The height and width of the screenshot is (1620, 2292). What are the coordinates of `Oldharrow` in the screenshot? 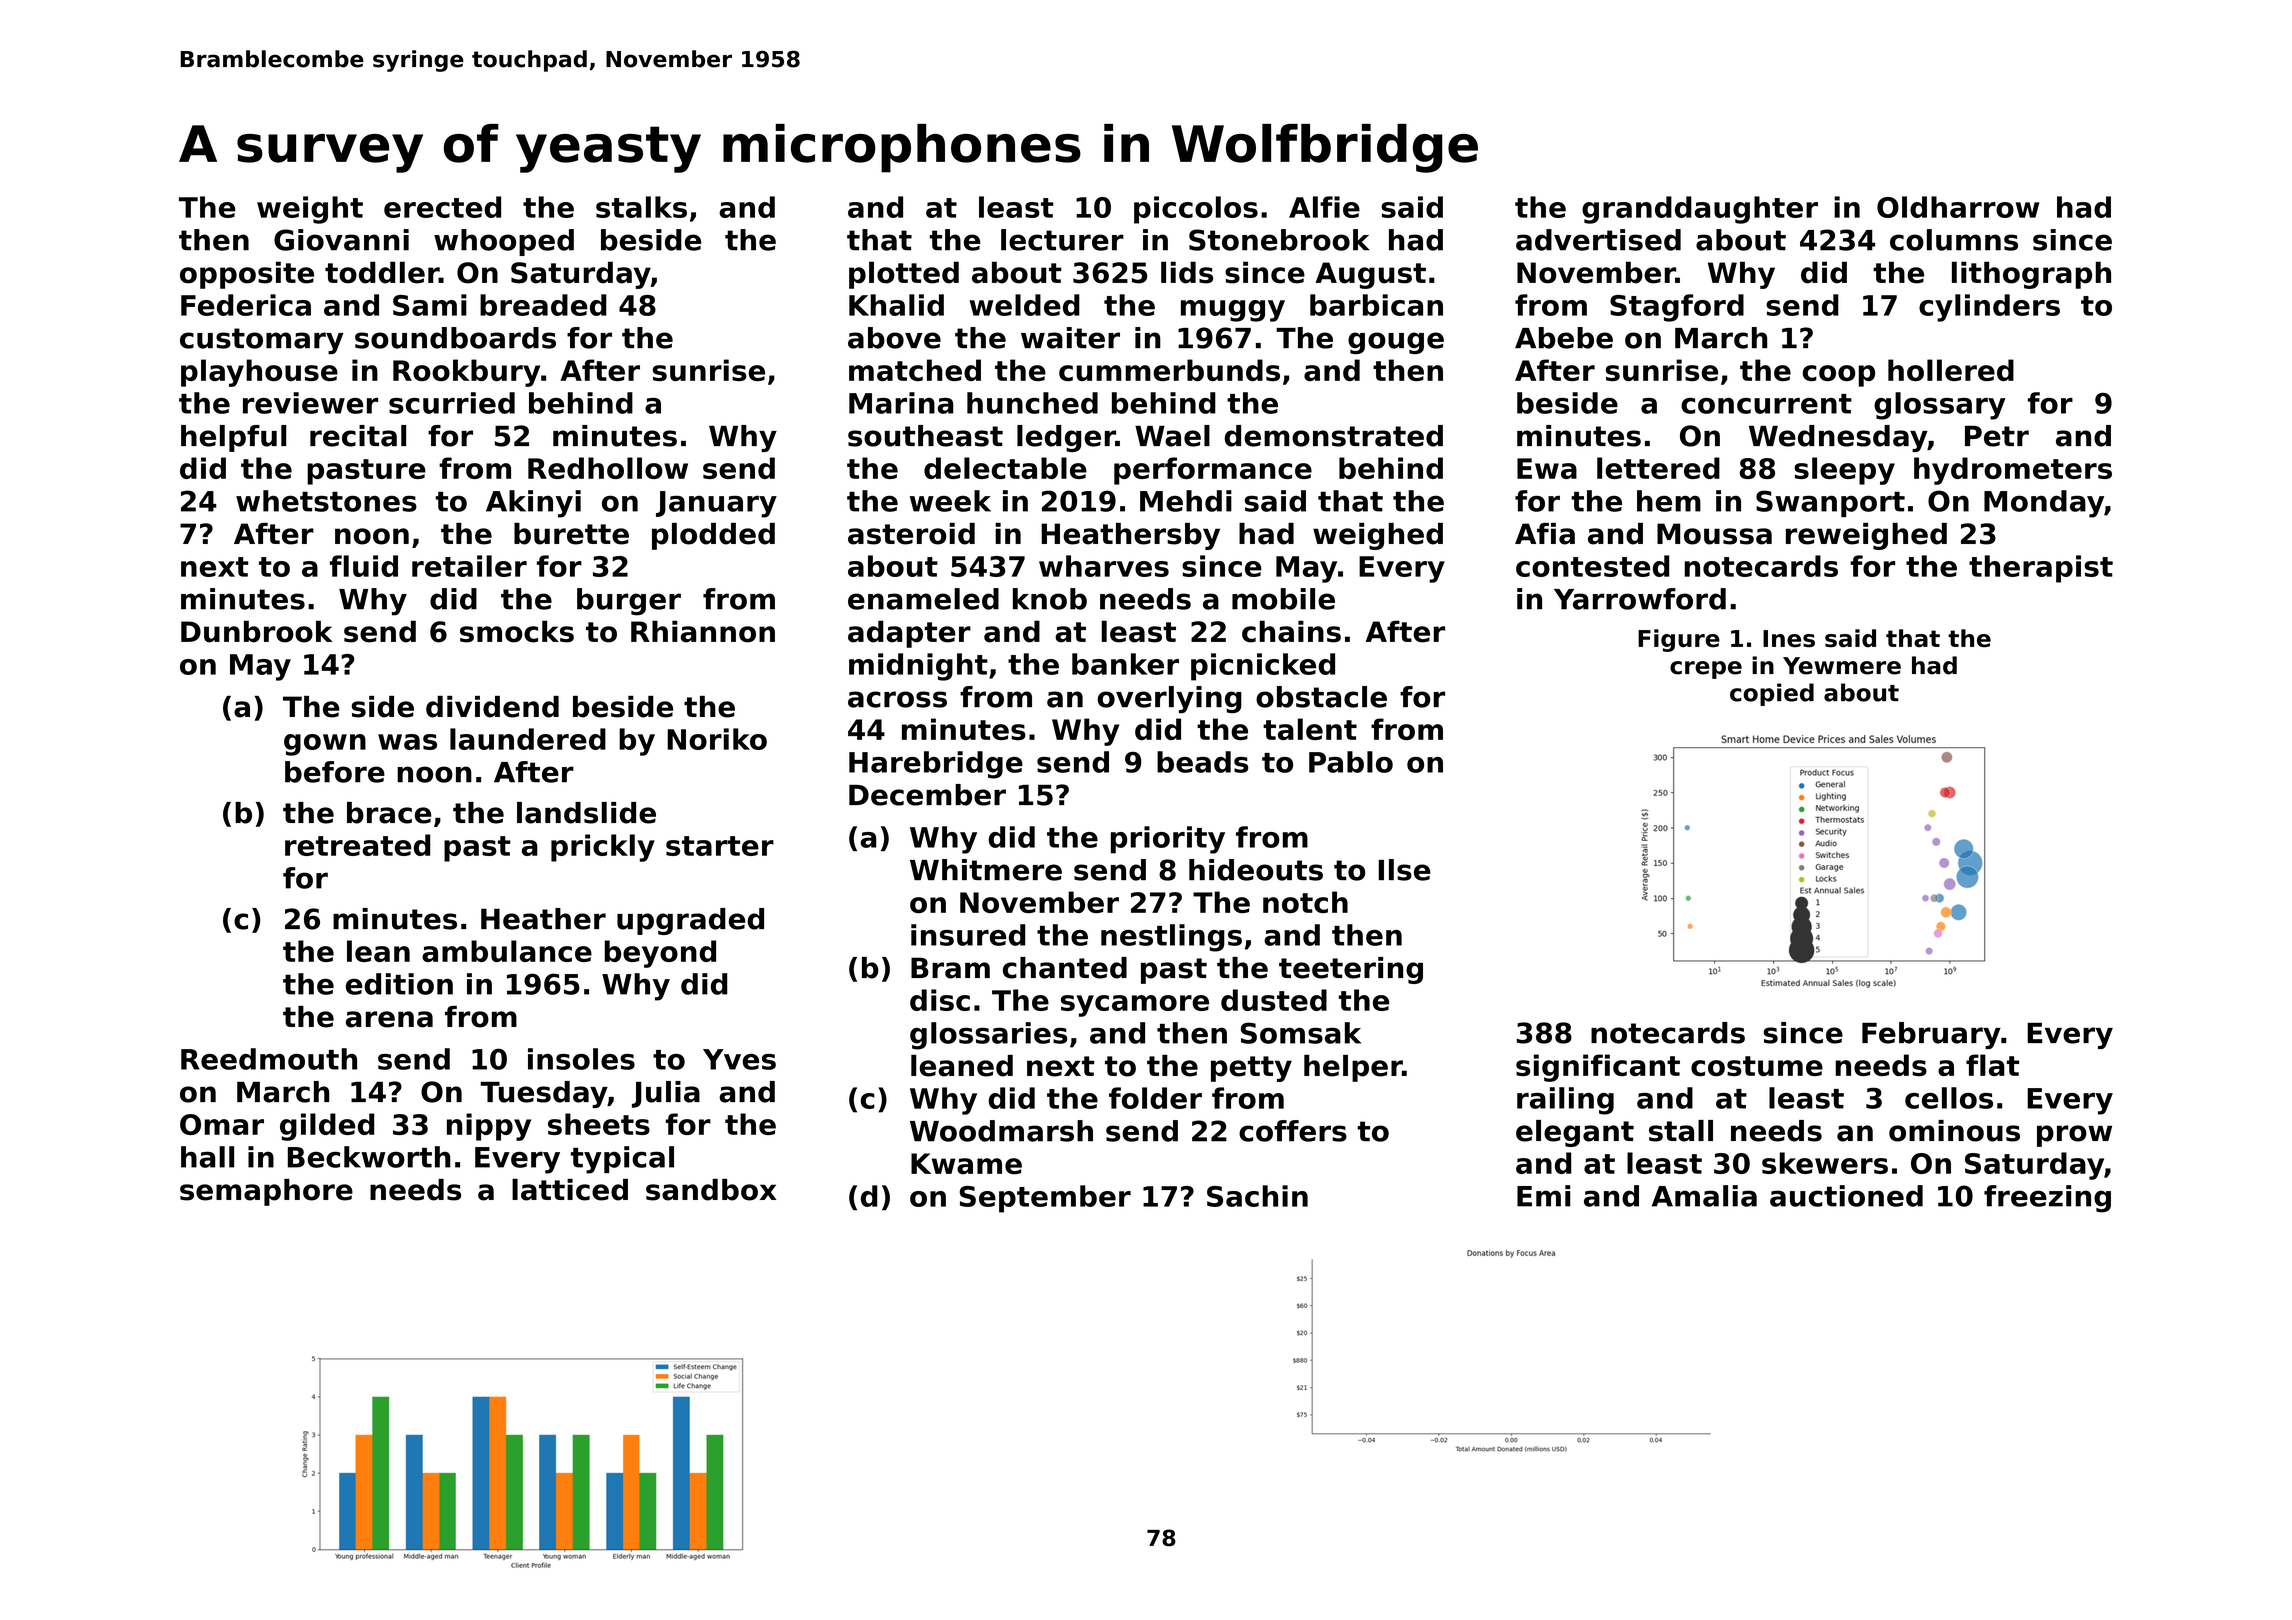 It's located at (1958, 207).
